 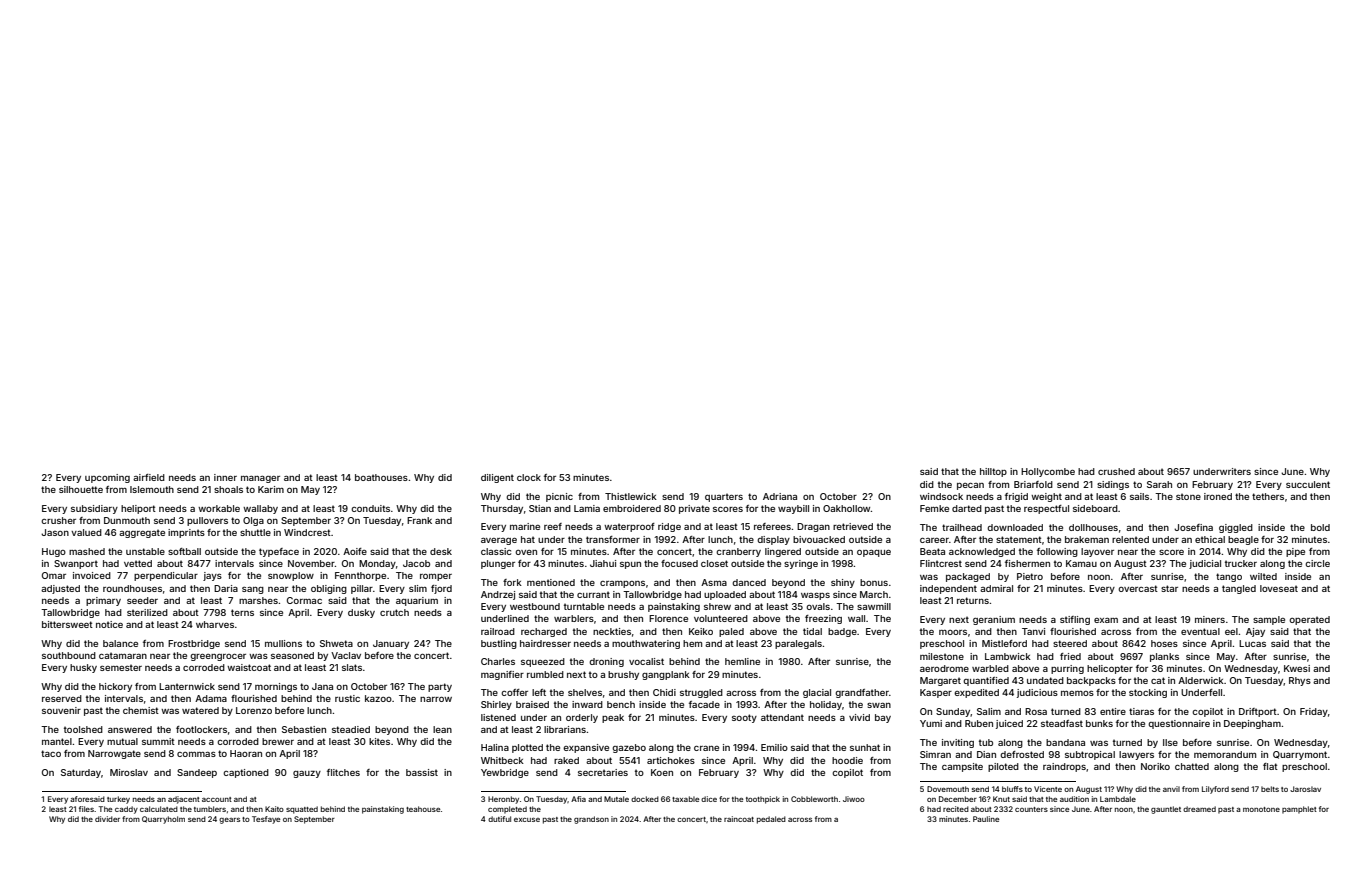 What do you see at coordinates (254, 710) in the screenshot?
I see `Lorenzo` at bounding box center [254, 710].
